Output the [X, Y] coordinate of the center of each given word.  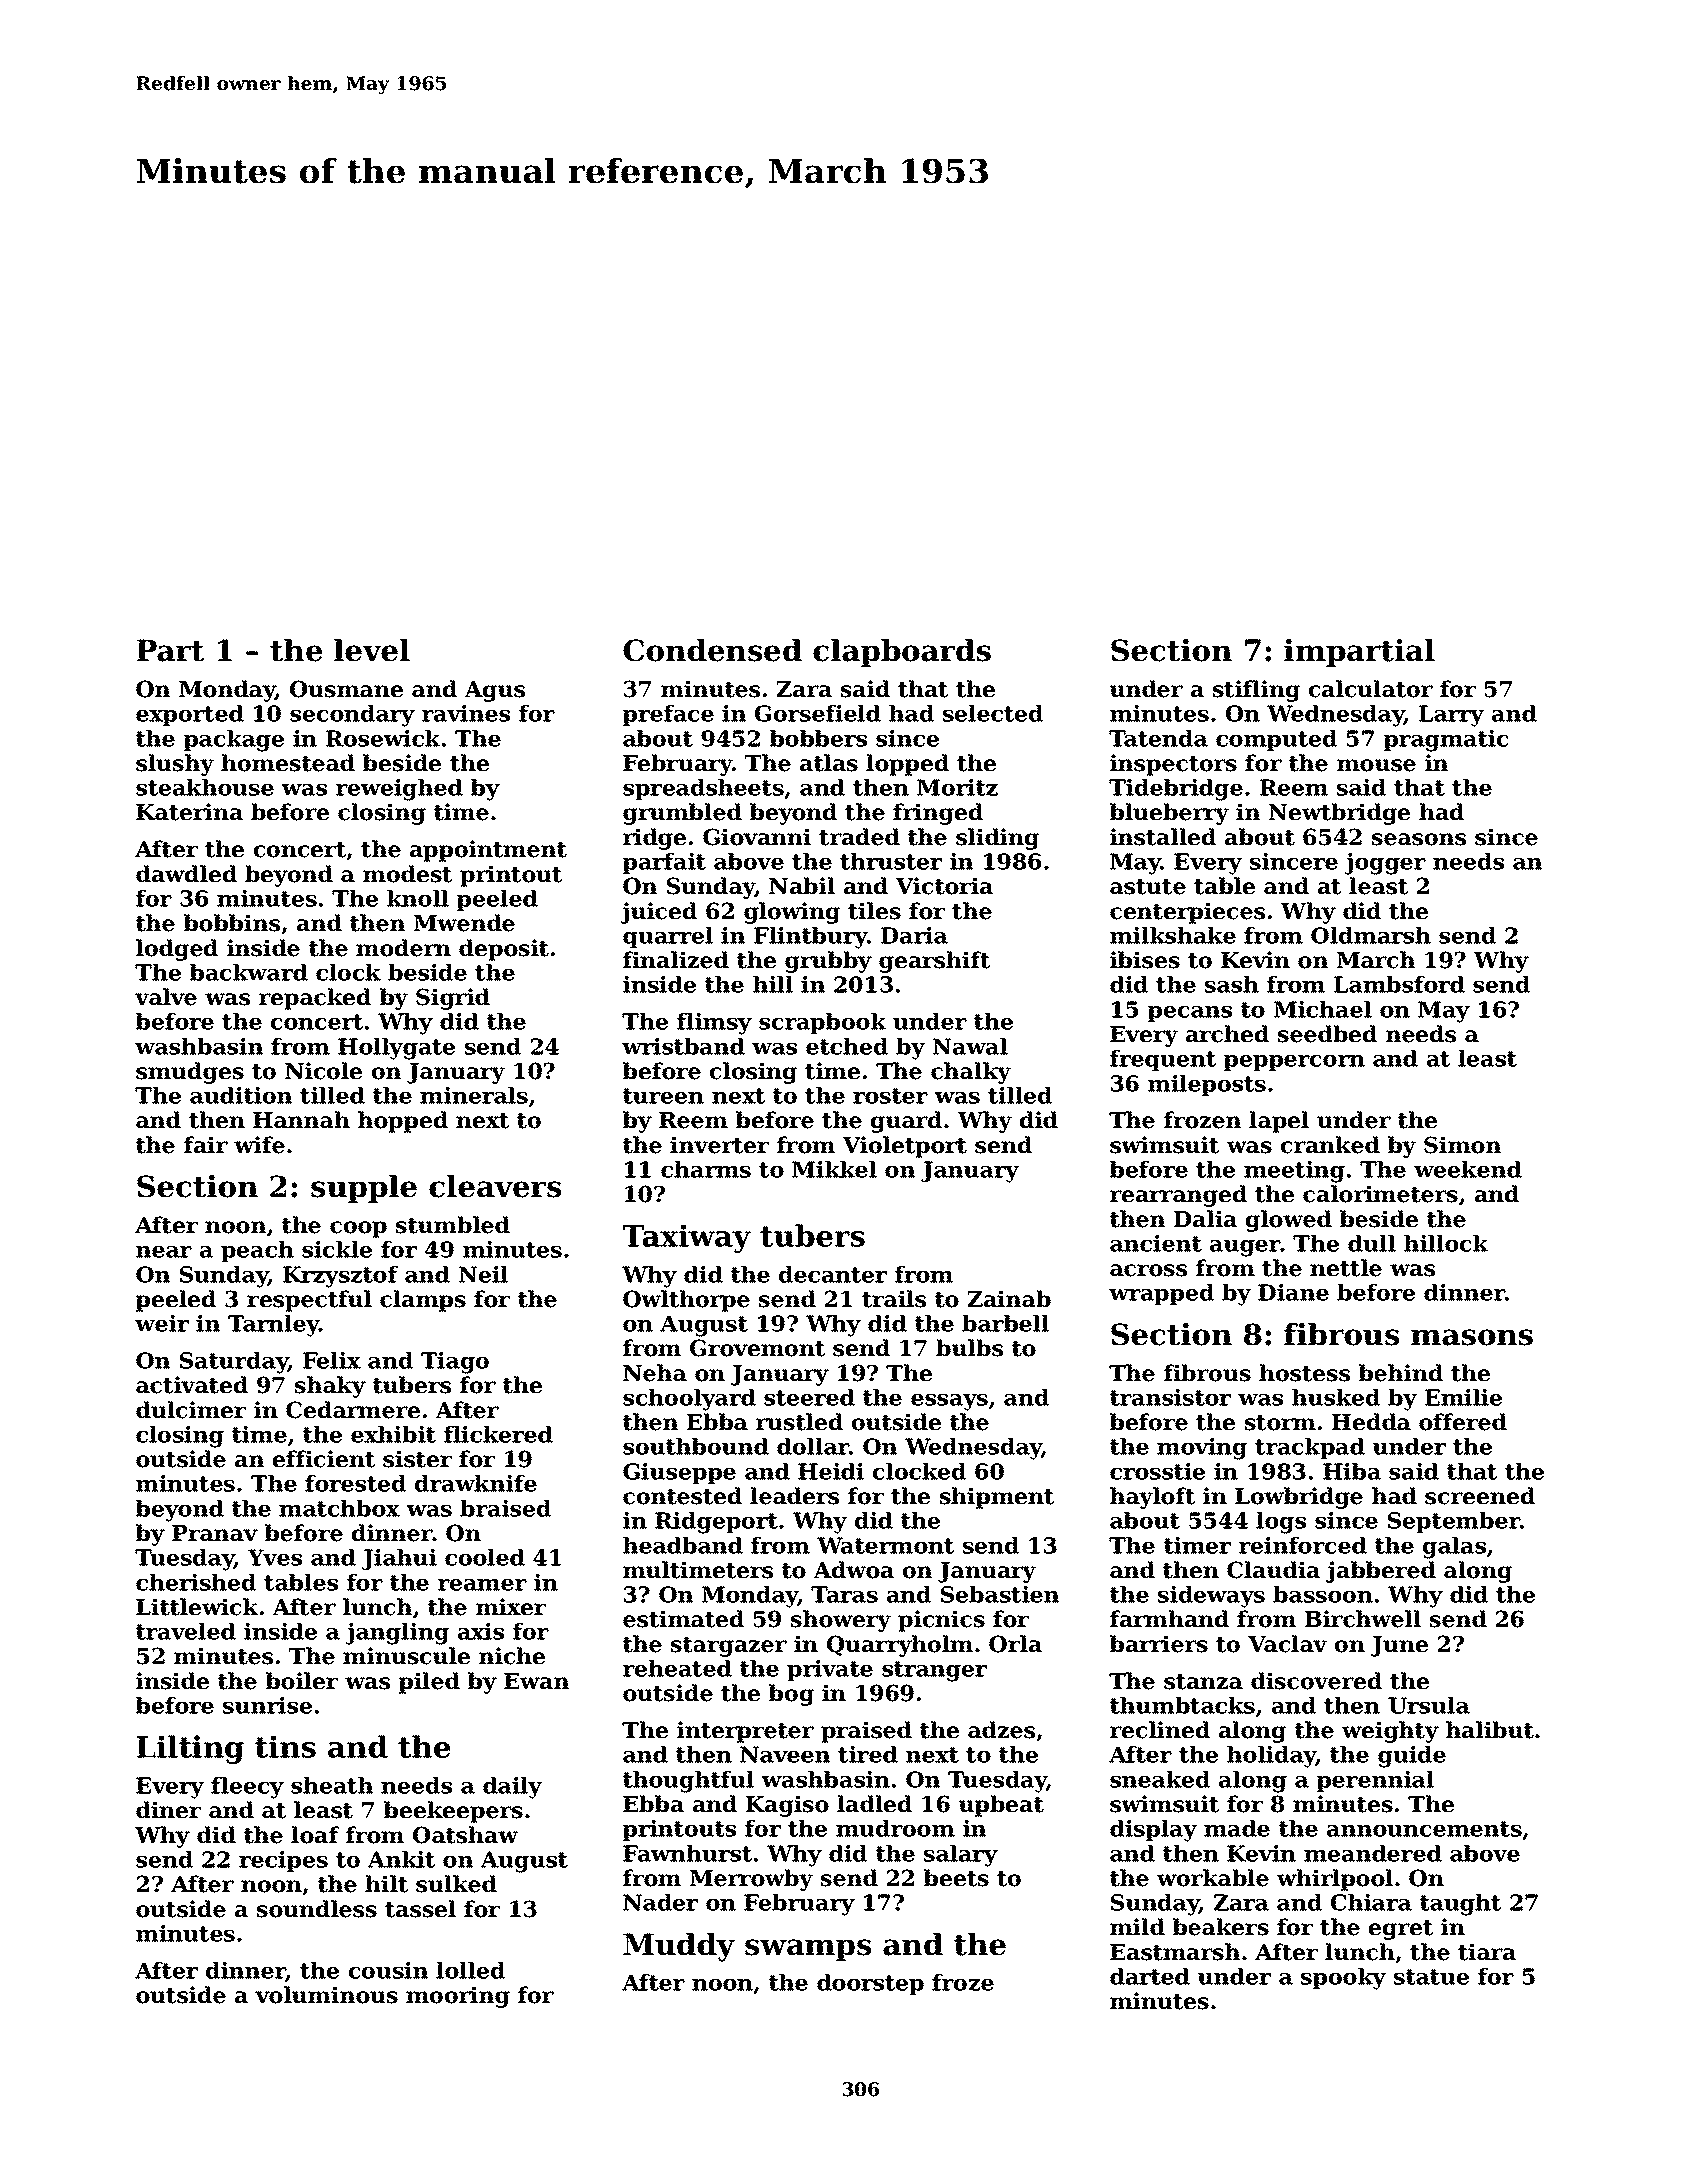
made [1237, 1828]
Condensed [712, 650]
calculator [1371, 689]
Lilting [190, 1749]
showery [841, 1621]
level [372, 650]
